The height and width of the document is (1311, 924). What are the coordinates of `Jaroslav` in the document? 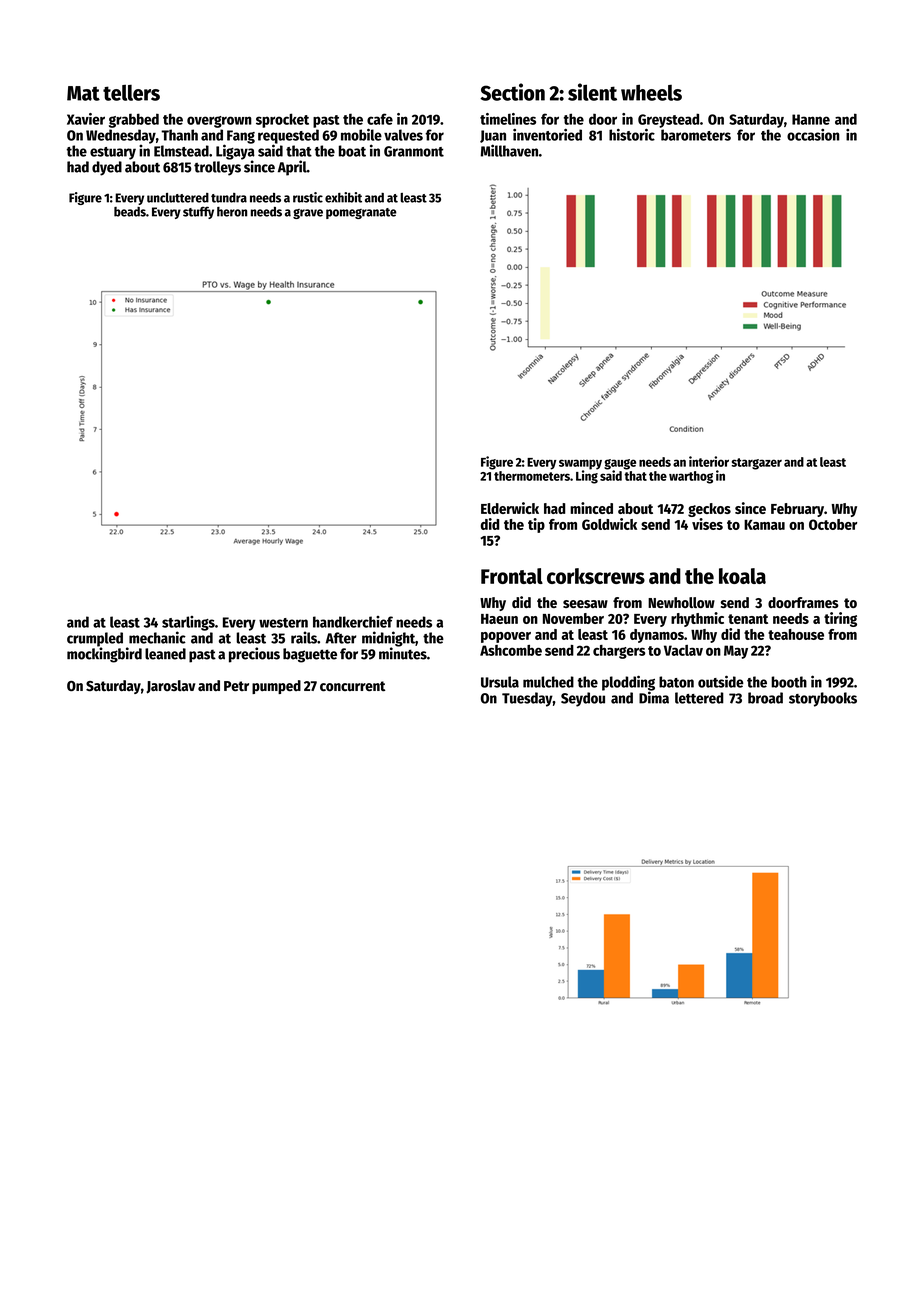 It's located at (170, 687).
